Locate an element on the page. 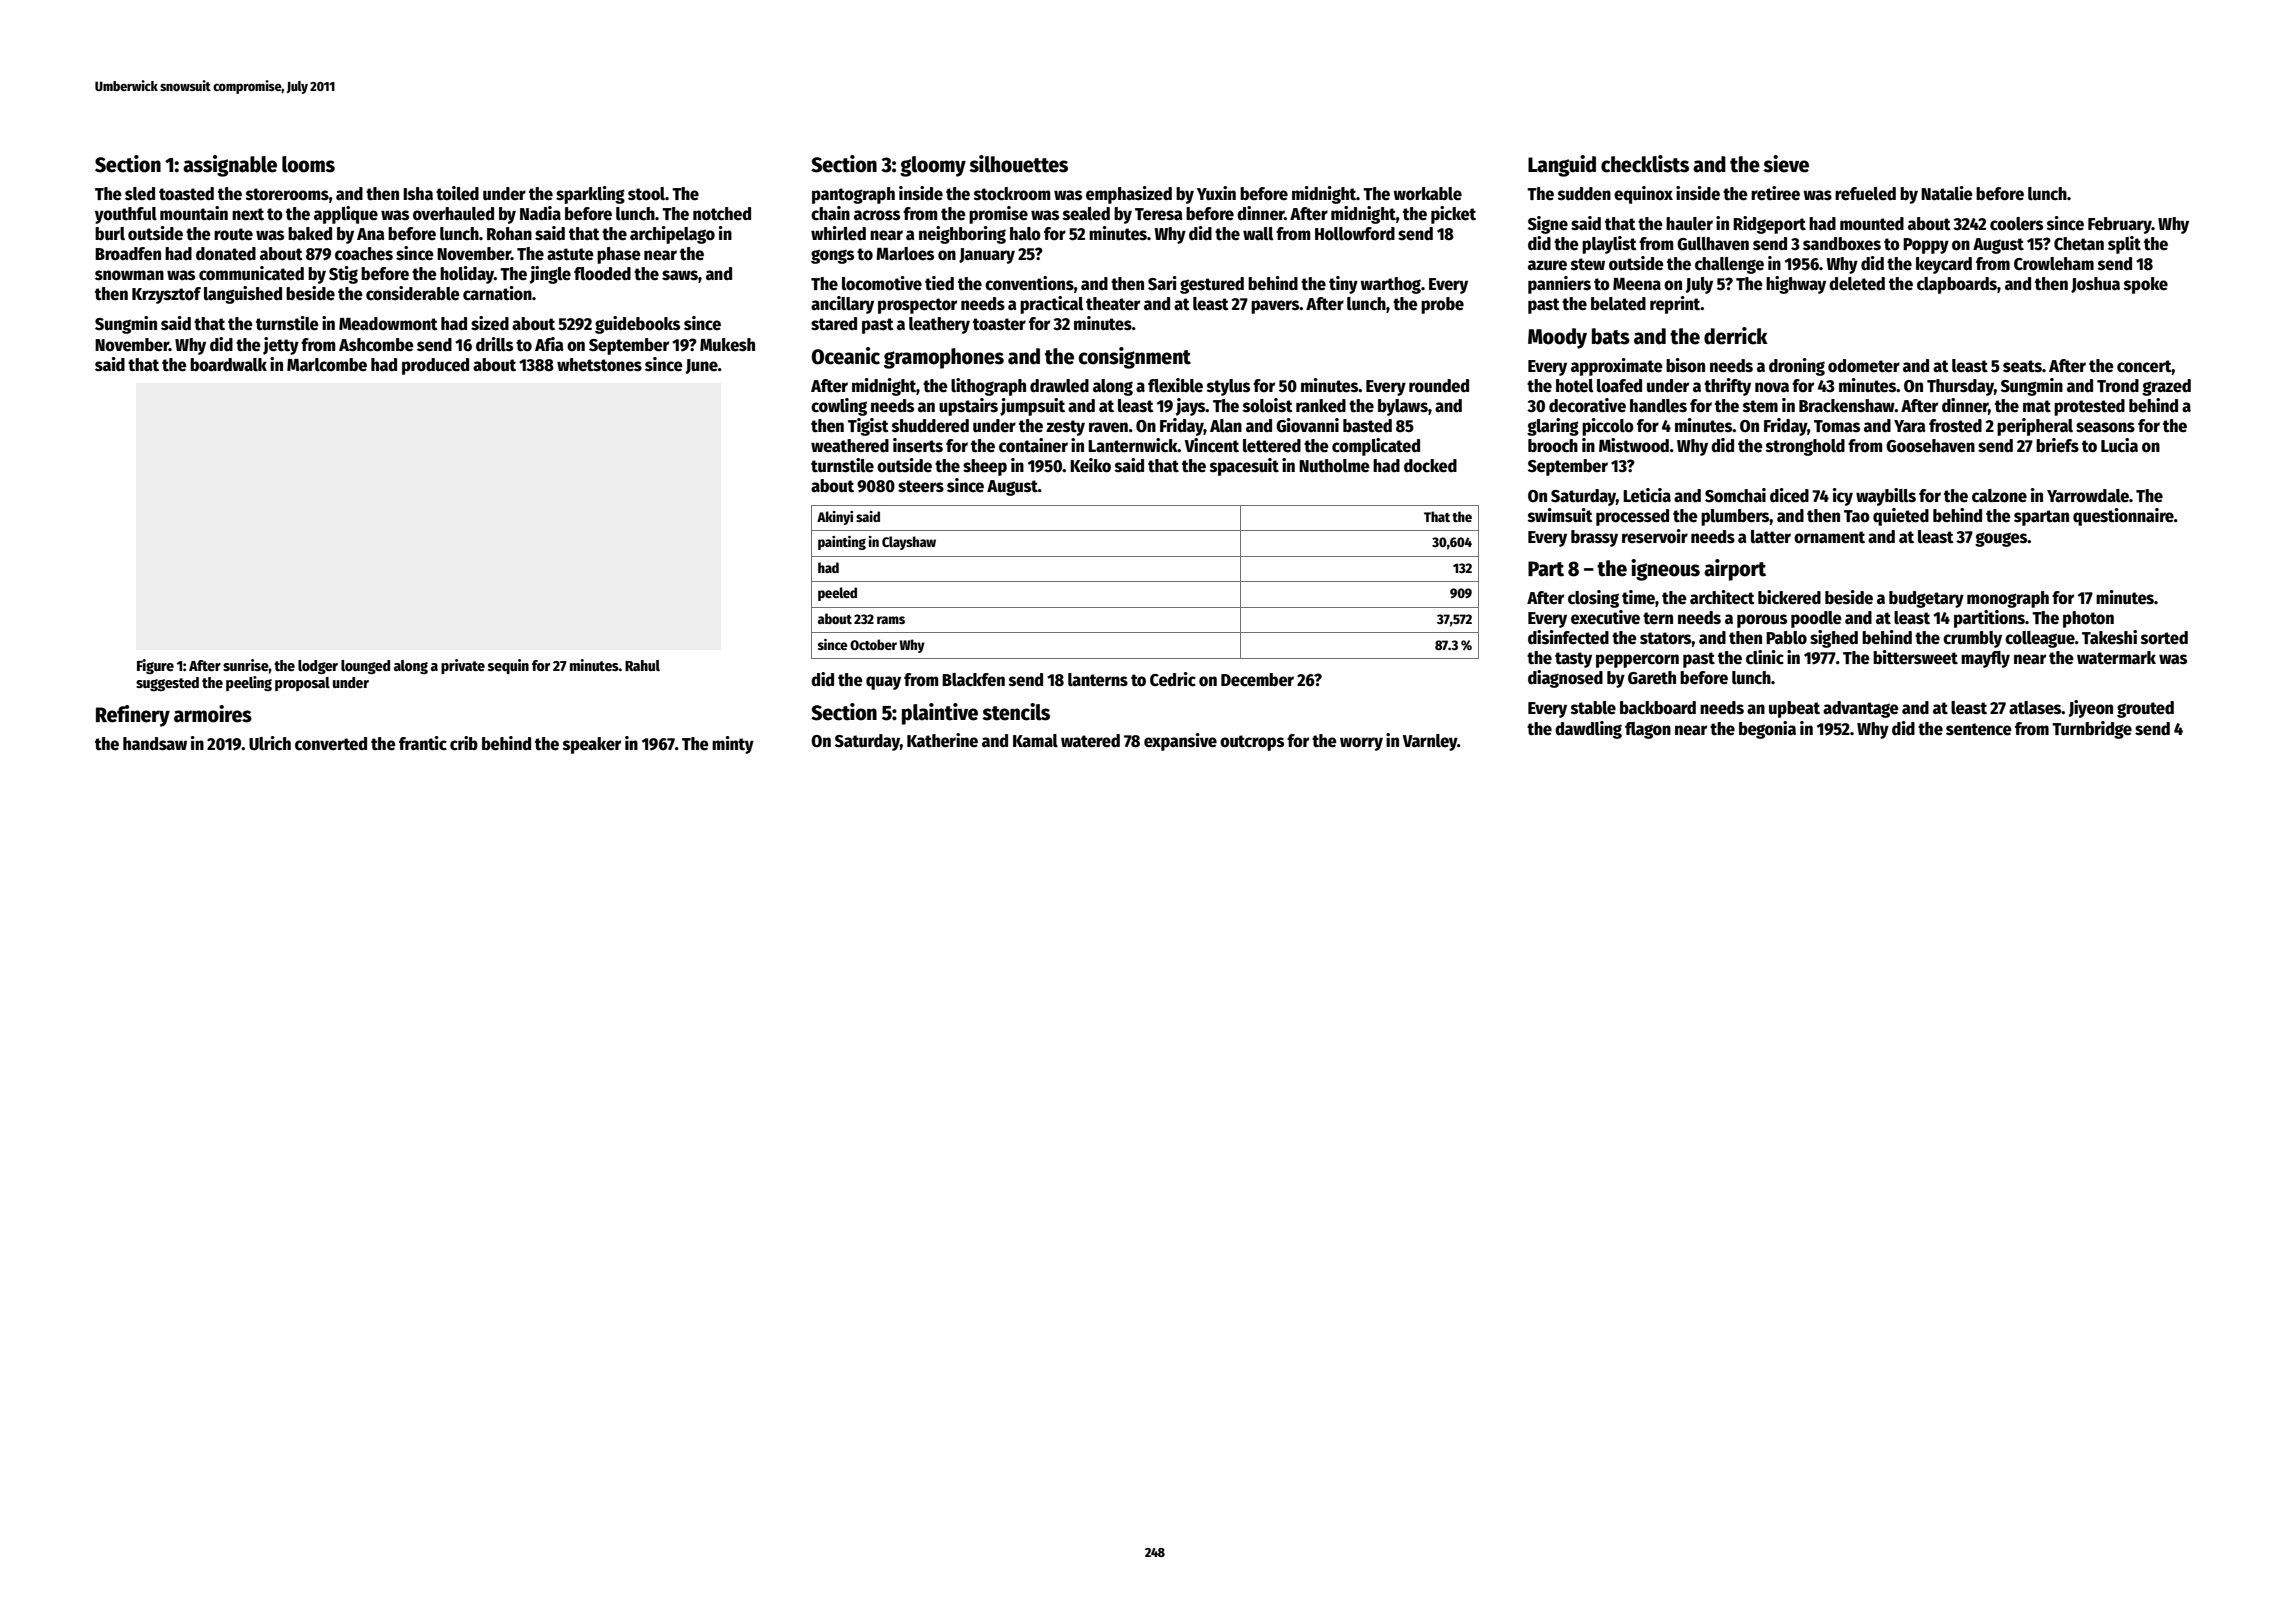  stronghold is located at coordinates (1805, 447).
